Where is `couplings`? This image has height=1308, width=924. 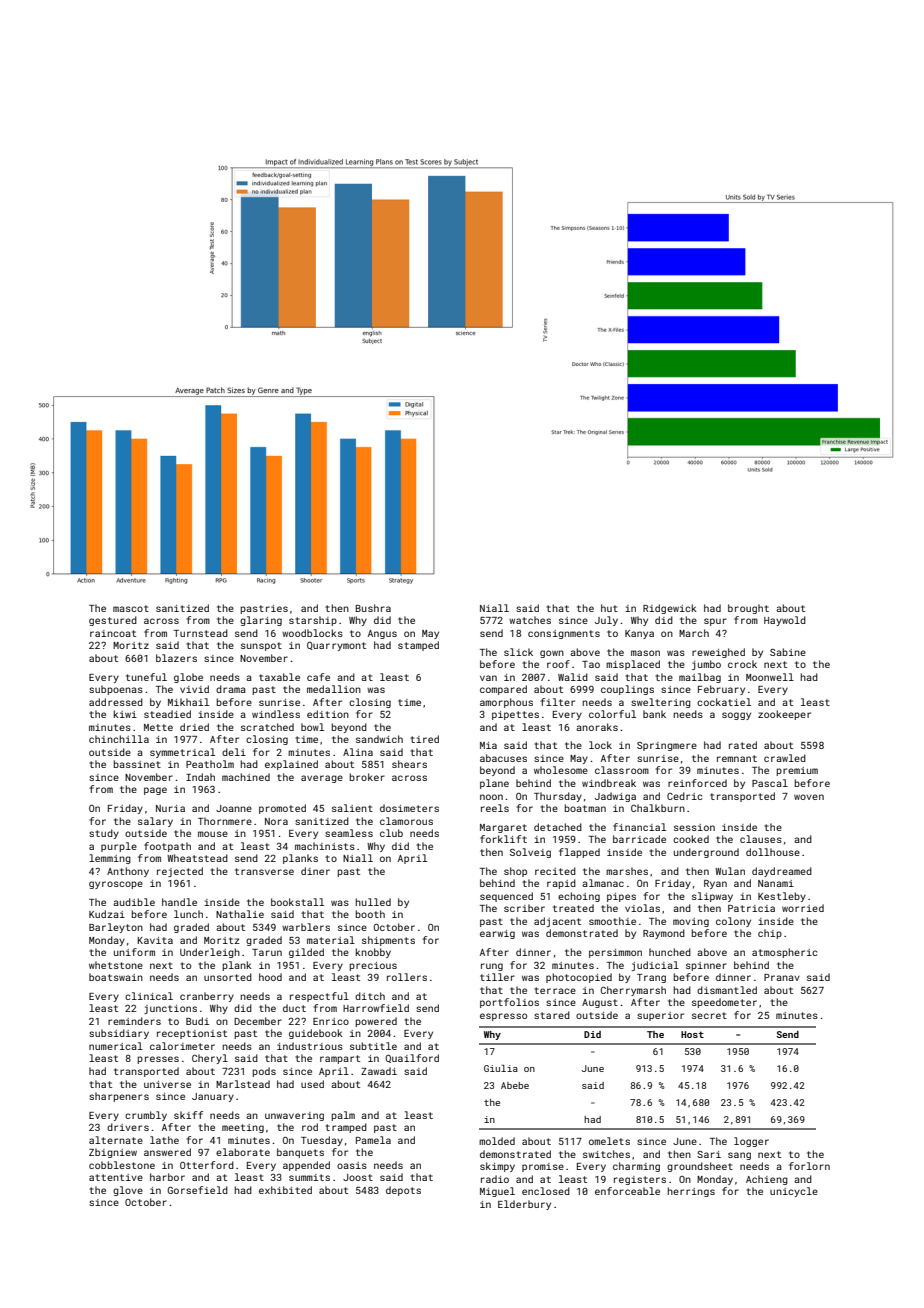 couplings is located at coordinates (627, 690).
